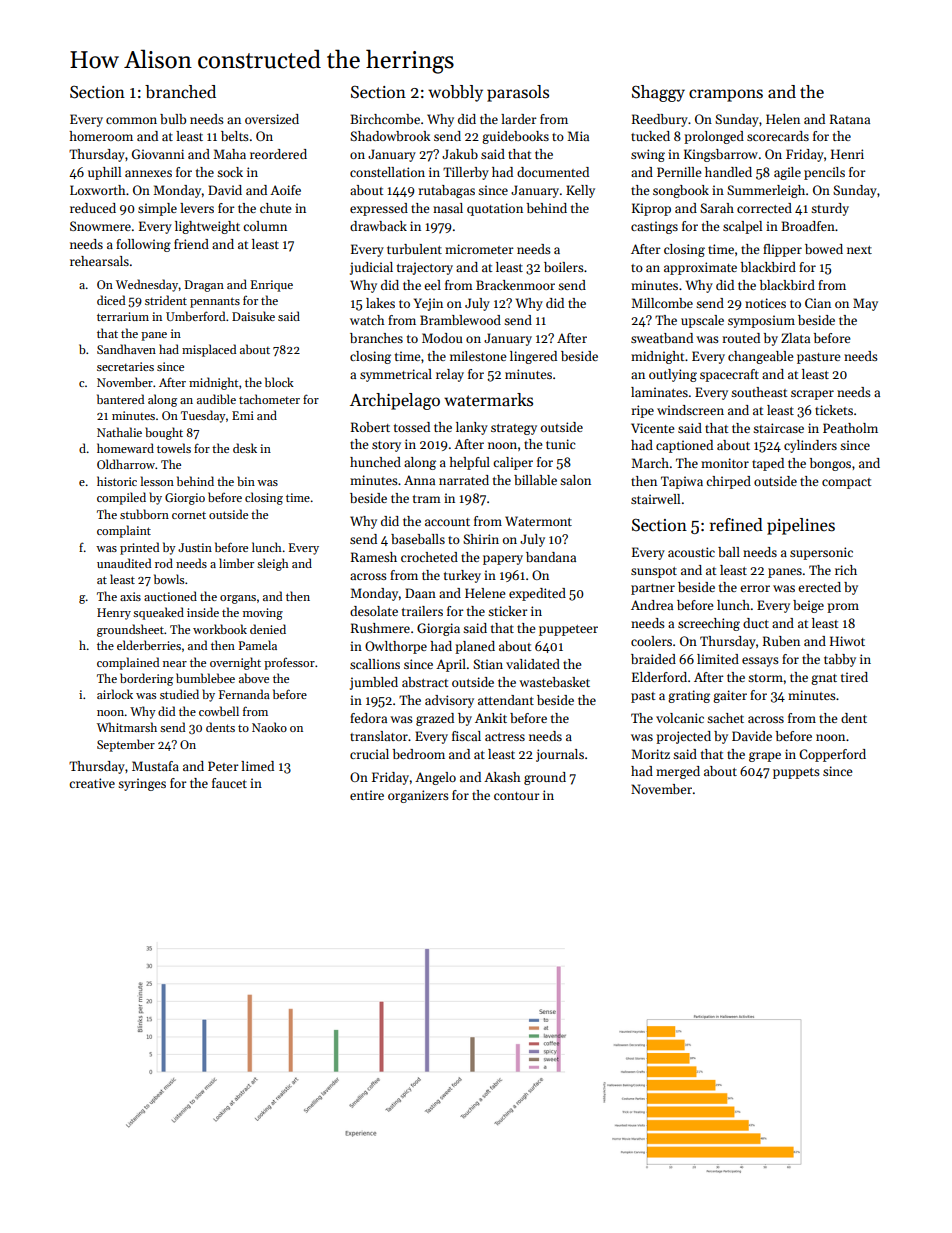 The image size is (952, 1233). Describe the element at coordinates (495, 209) in the screenshot. I see `quotation` at that location.
